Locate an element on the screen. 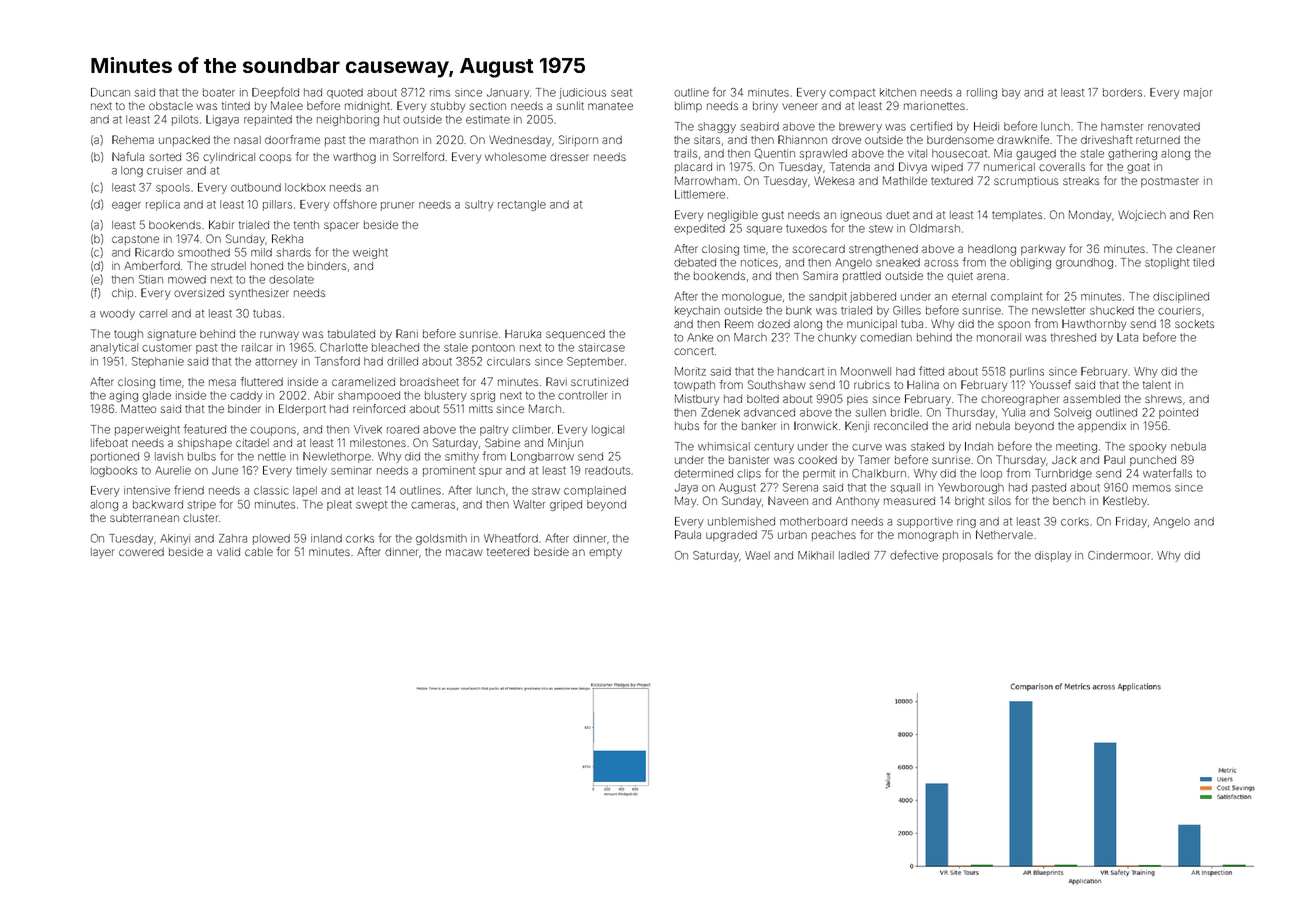  staircase is located at coordinates (601, 347).
